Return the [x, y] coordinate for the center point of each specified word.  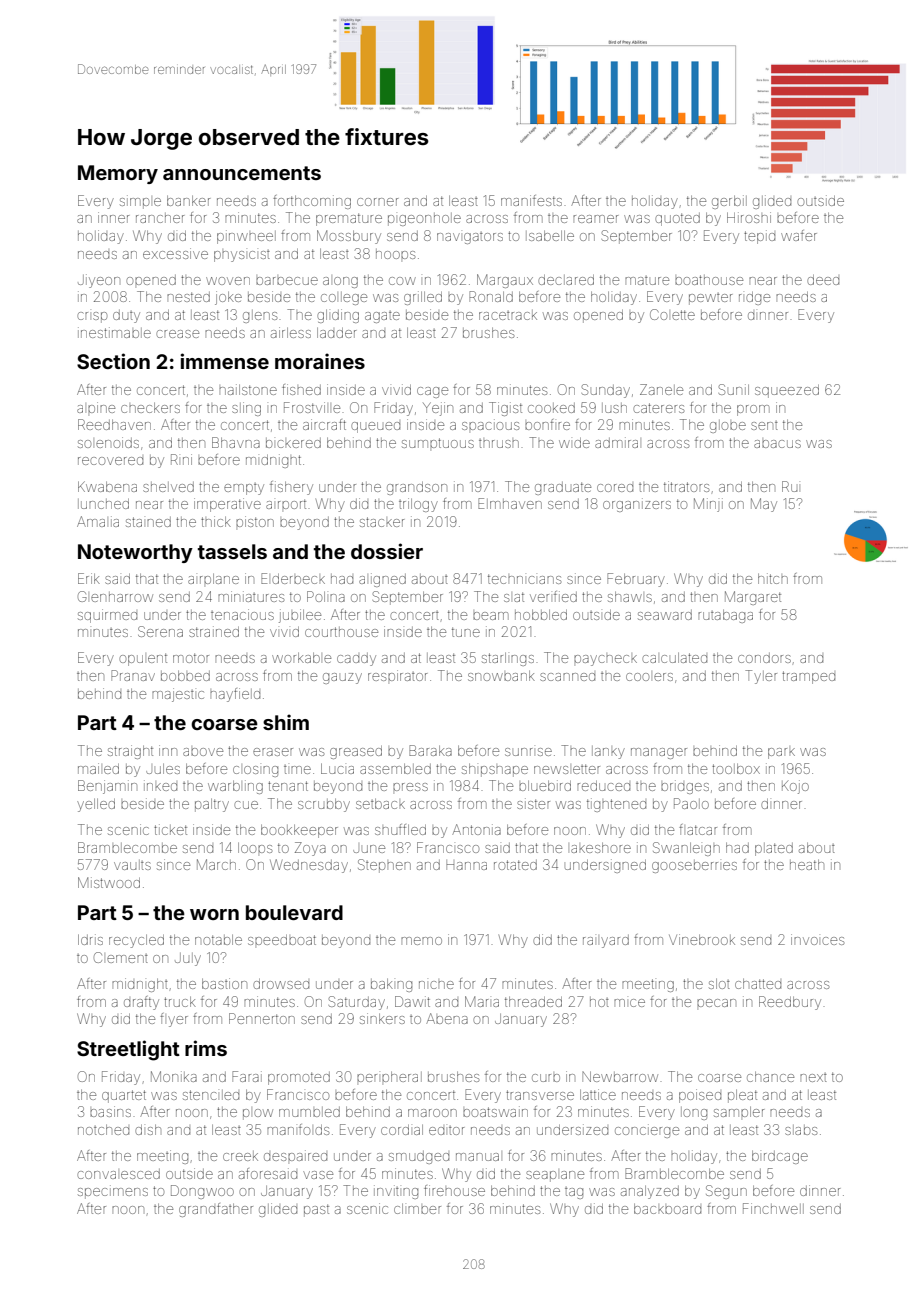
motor [191, 658]
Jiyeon [99, 281]
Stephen [384, 866]
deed [823, 280]
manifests [531, 200]
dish [148, 1130]
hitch [773, 578]
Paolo [691, 803]
